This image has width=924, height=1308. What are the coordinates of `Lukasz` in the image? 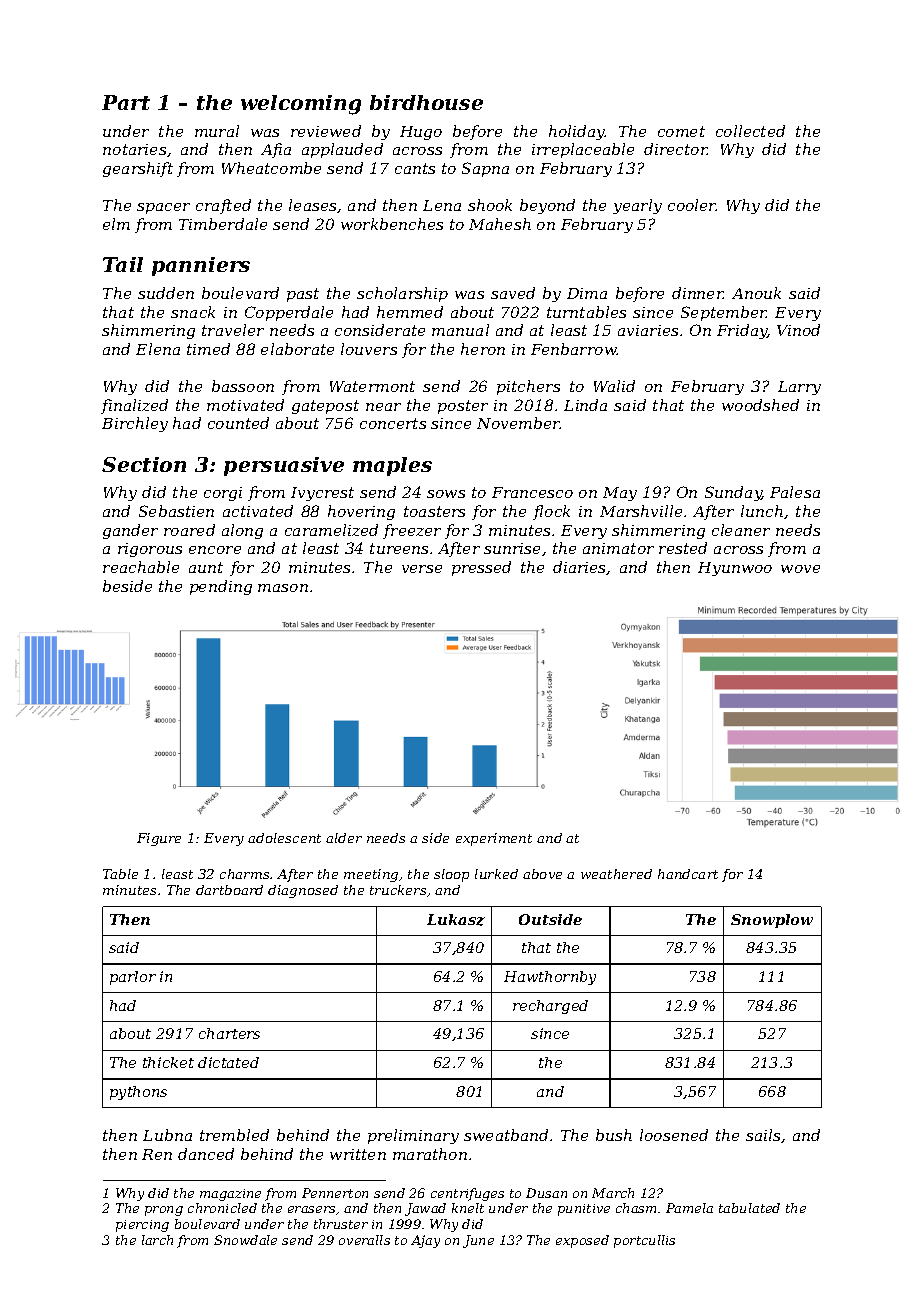 It's located at (456, 920).
